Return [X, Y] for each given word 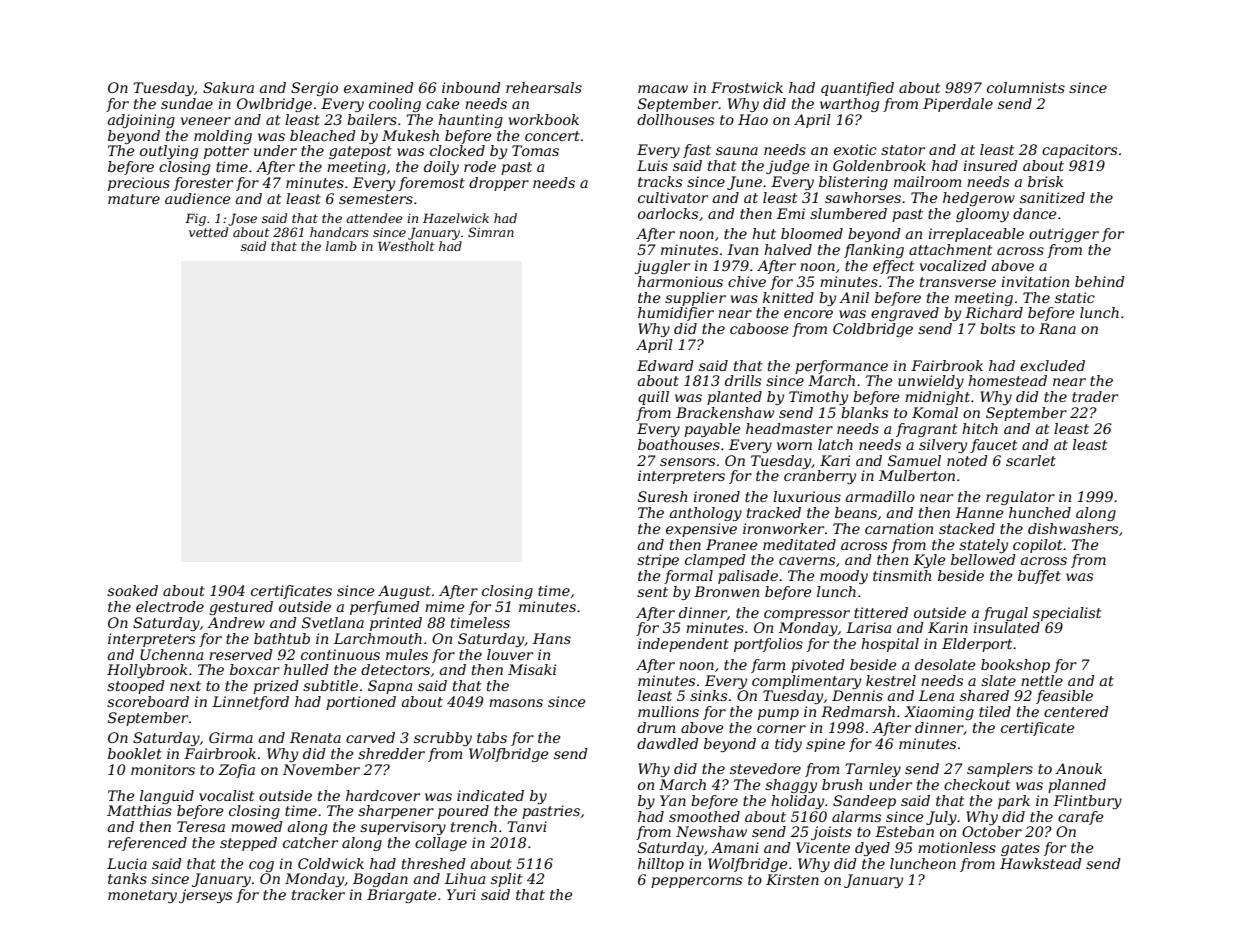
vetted [208, 232]
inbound [471, 87]
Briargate [402, 896]
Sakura [228, 87]
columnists [1026, 87]
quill [653, 398]
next [185, 686]
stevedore [765, 768]
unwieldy [931, 382]
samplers [1000, 770]
